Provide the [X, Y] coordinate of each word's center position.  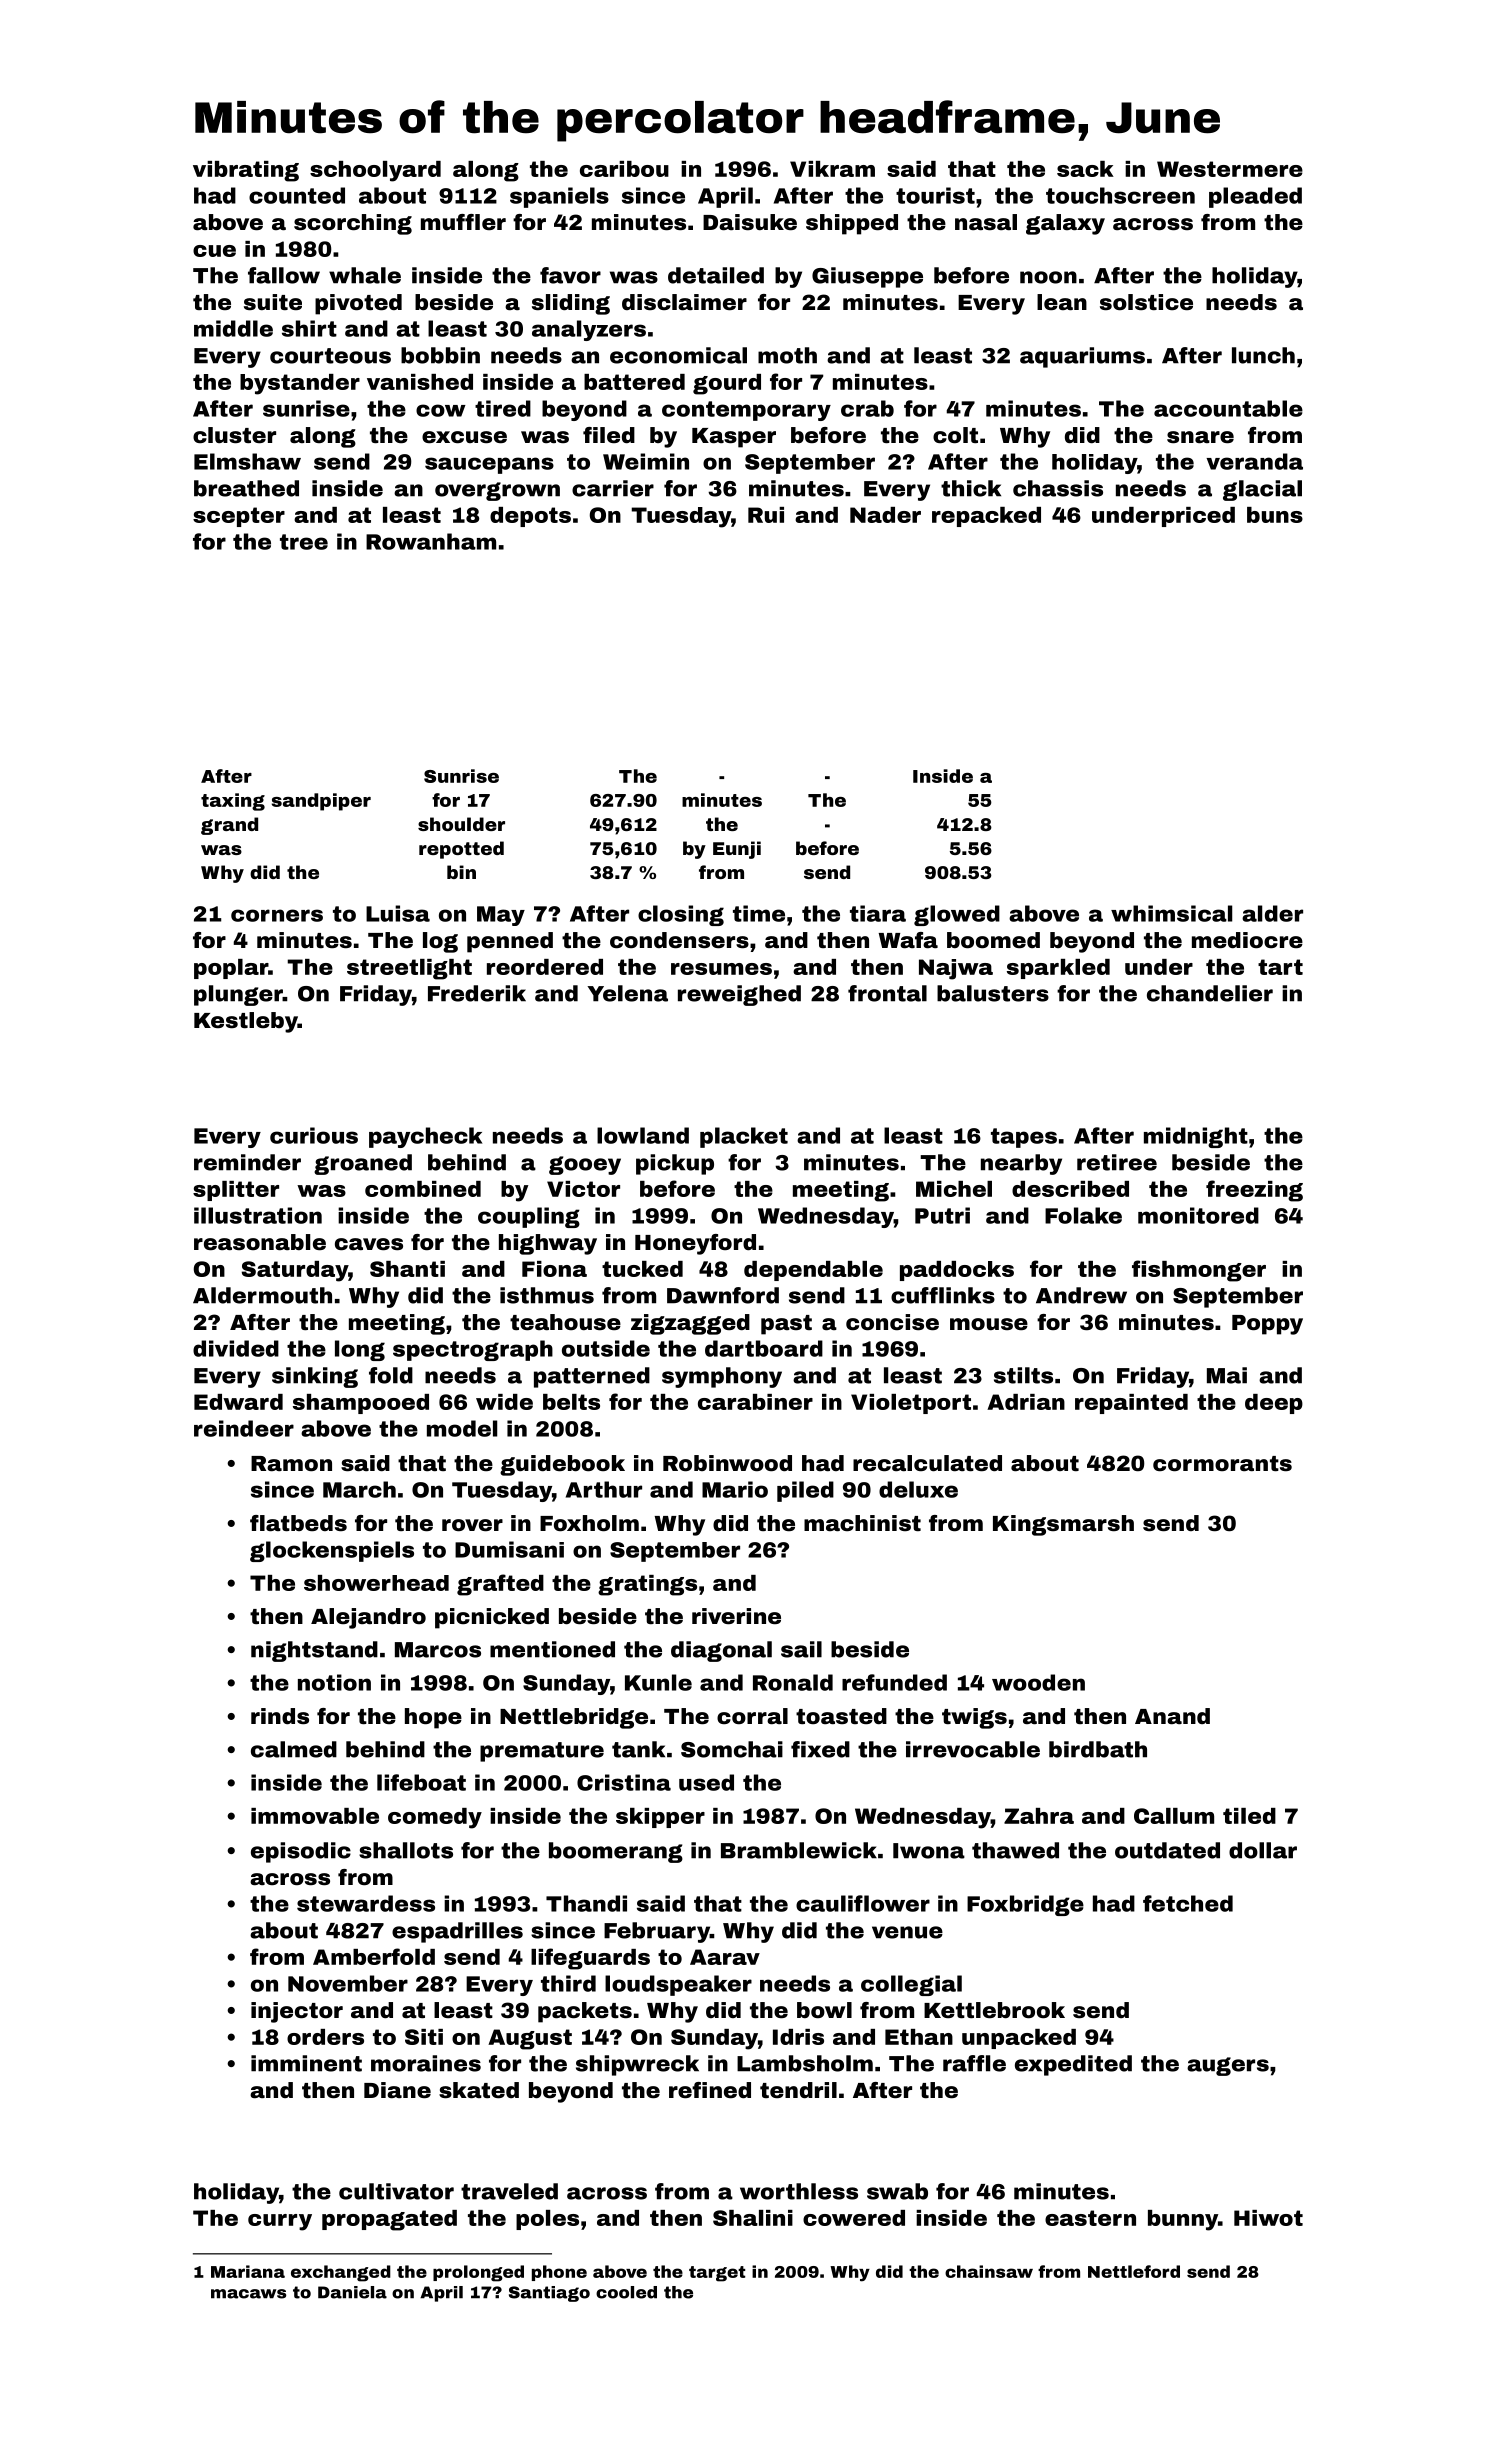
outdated [1167, 1850]
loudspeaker [678, 1985]
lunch [1263, 355]
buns [1275, 515]
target [717, 2274]
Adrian [1026, 1402]
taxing [233, 802]
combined [423, 1189]
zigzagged [690, 1324]
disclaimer [684, 302]
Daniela [352, 2292]
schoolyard [375, 171]
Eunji [737, 850]
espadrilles [457, 1932]
